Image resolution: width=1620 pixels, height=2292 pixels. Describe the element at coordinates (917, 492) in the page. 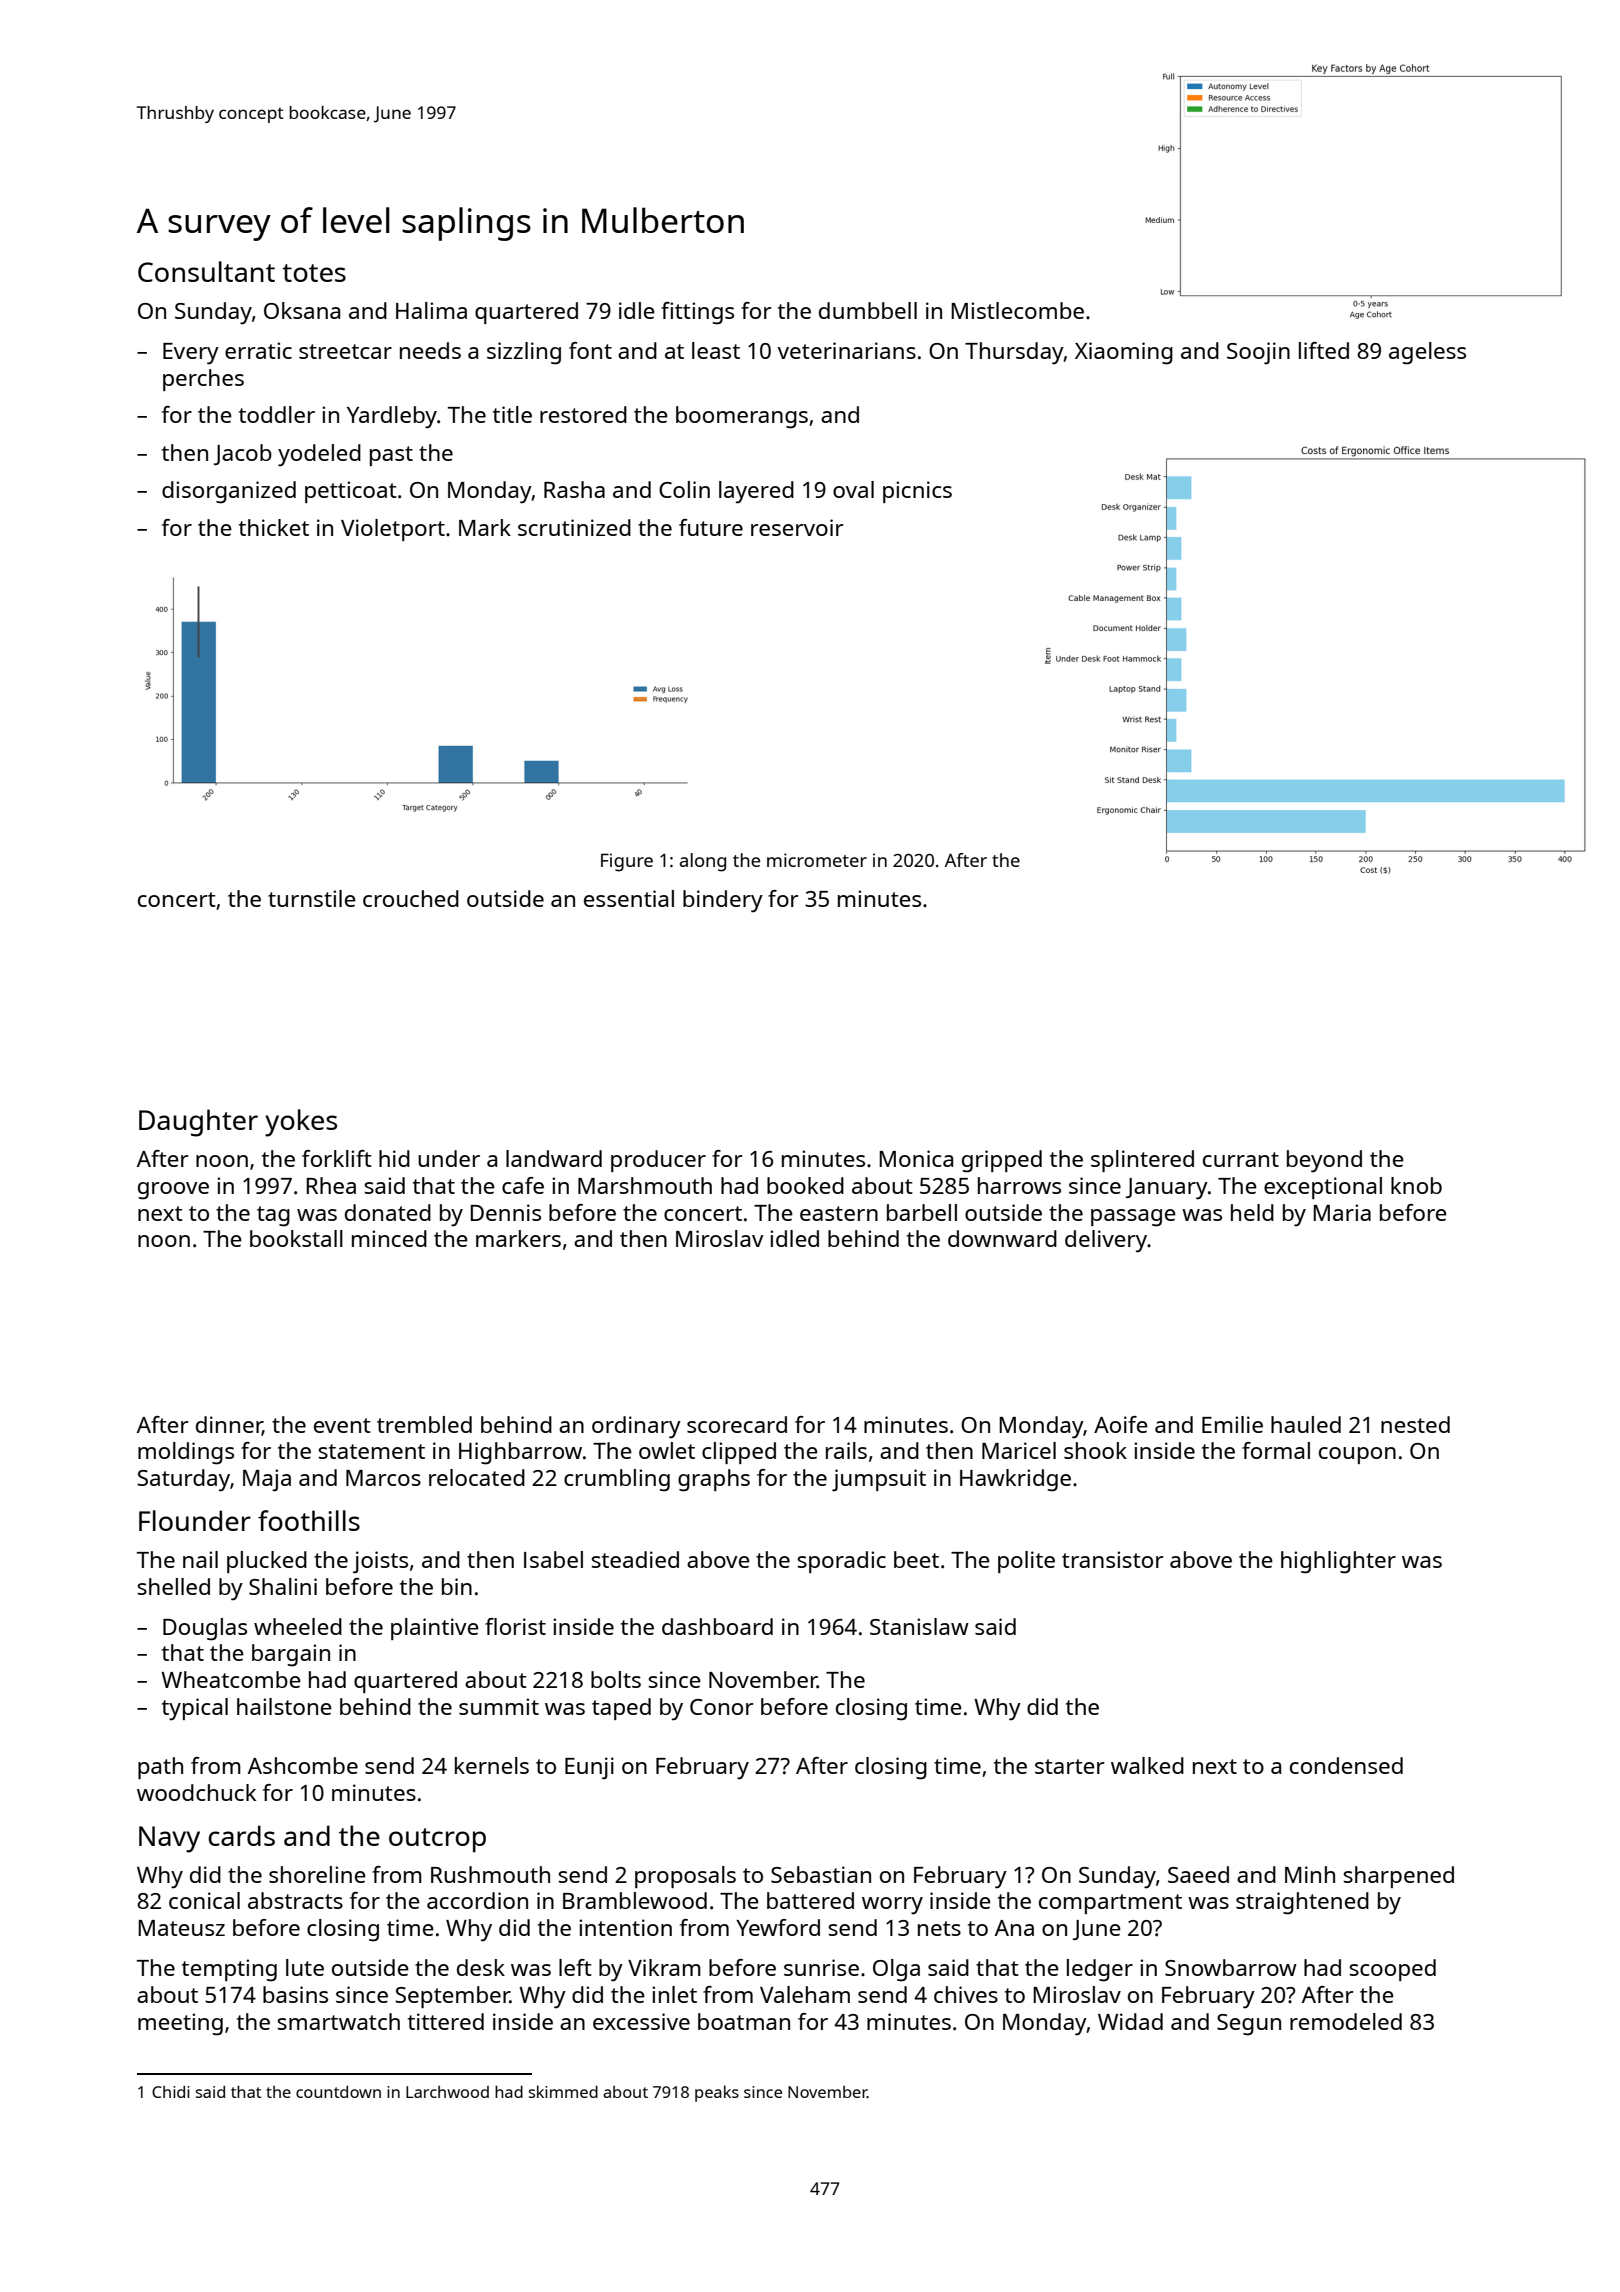

I see `picnics` at that location.
